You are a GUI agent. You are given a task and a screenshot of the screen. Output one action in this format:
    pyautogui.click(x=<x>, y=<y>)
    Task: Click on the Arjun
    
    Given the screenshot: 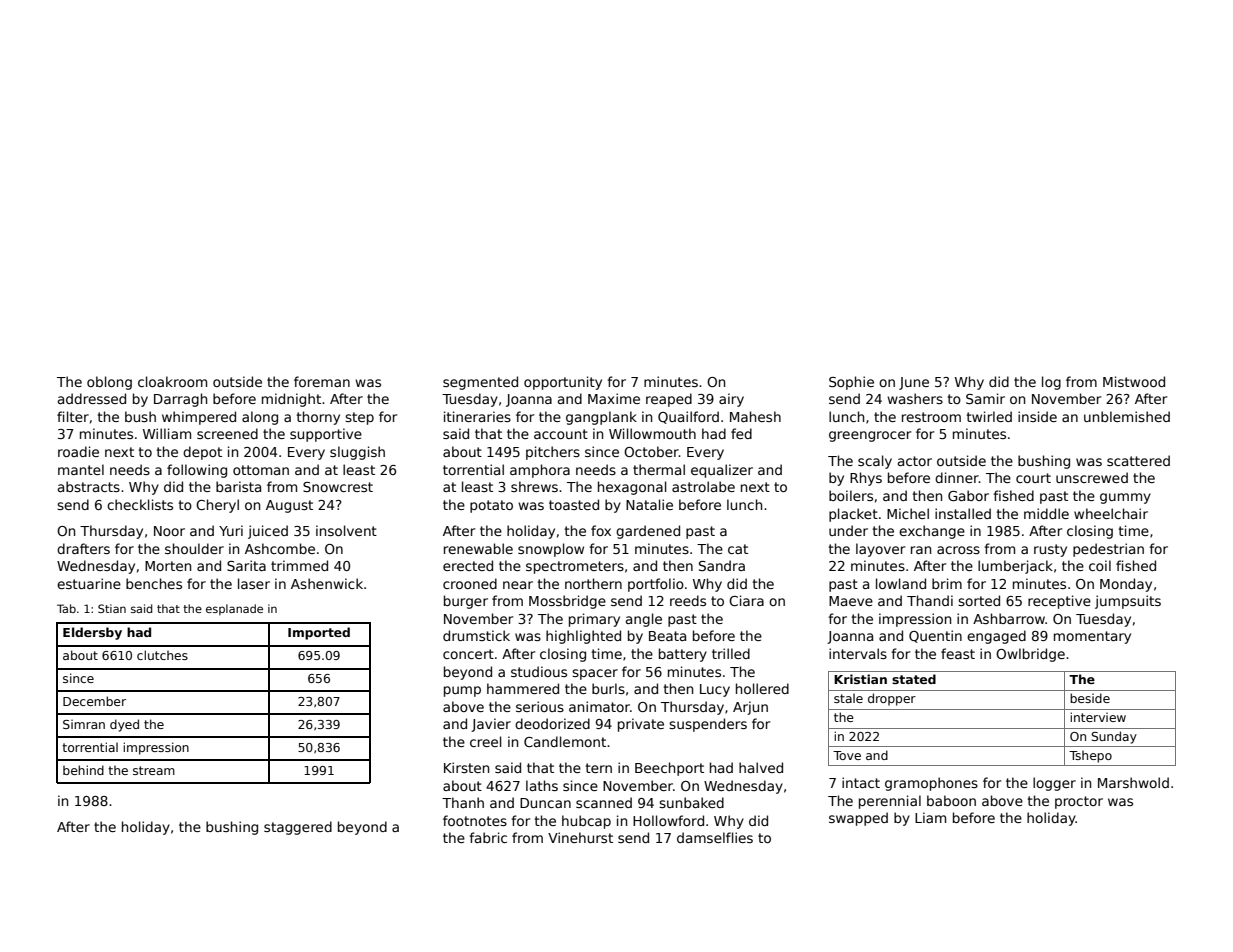 What is the action you would take?
    pyautogui.click(x=750, y=708)
